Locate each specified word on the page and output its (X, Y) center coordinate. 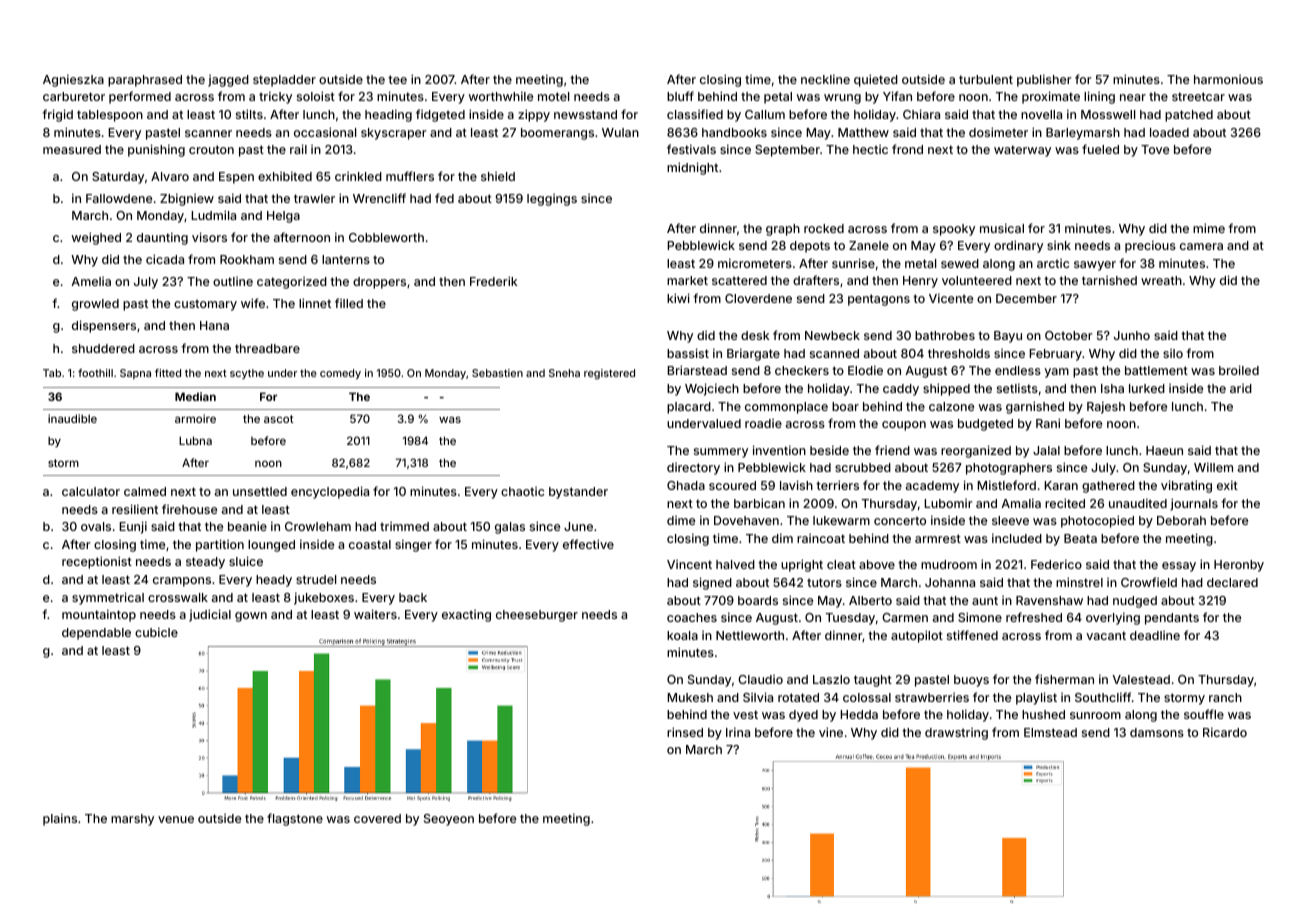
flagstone (295, 819)
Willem (1213, 467)
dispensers (104, 326)
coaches (692, 617)
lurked (1147, 388)
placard (689, 408)
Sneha (564, 373)
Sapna (135, 374)
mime (1209, 228)
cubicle (156, 632)
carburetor (74, 96)
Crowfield (1149, 582)
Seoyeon (449, 820)
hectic (870, 149)
